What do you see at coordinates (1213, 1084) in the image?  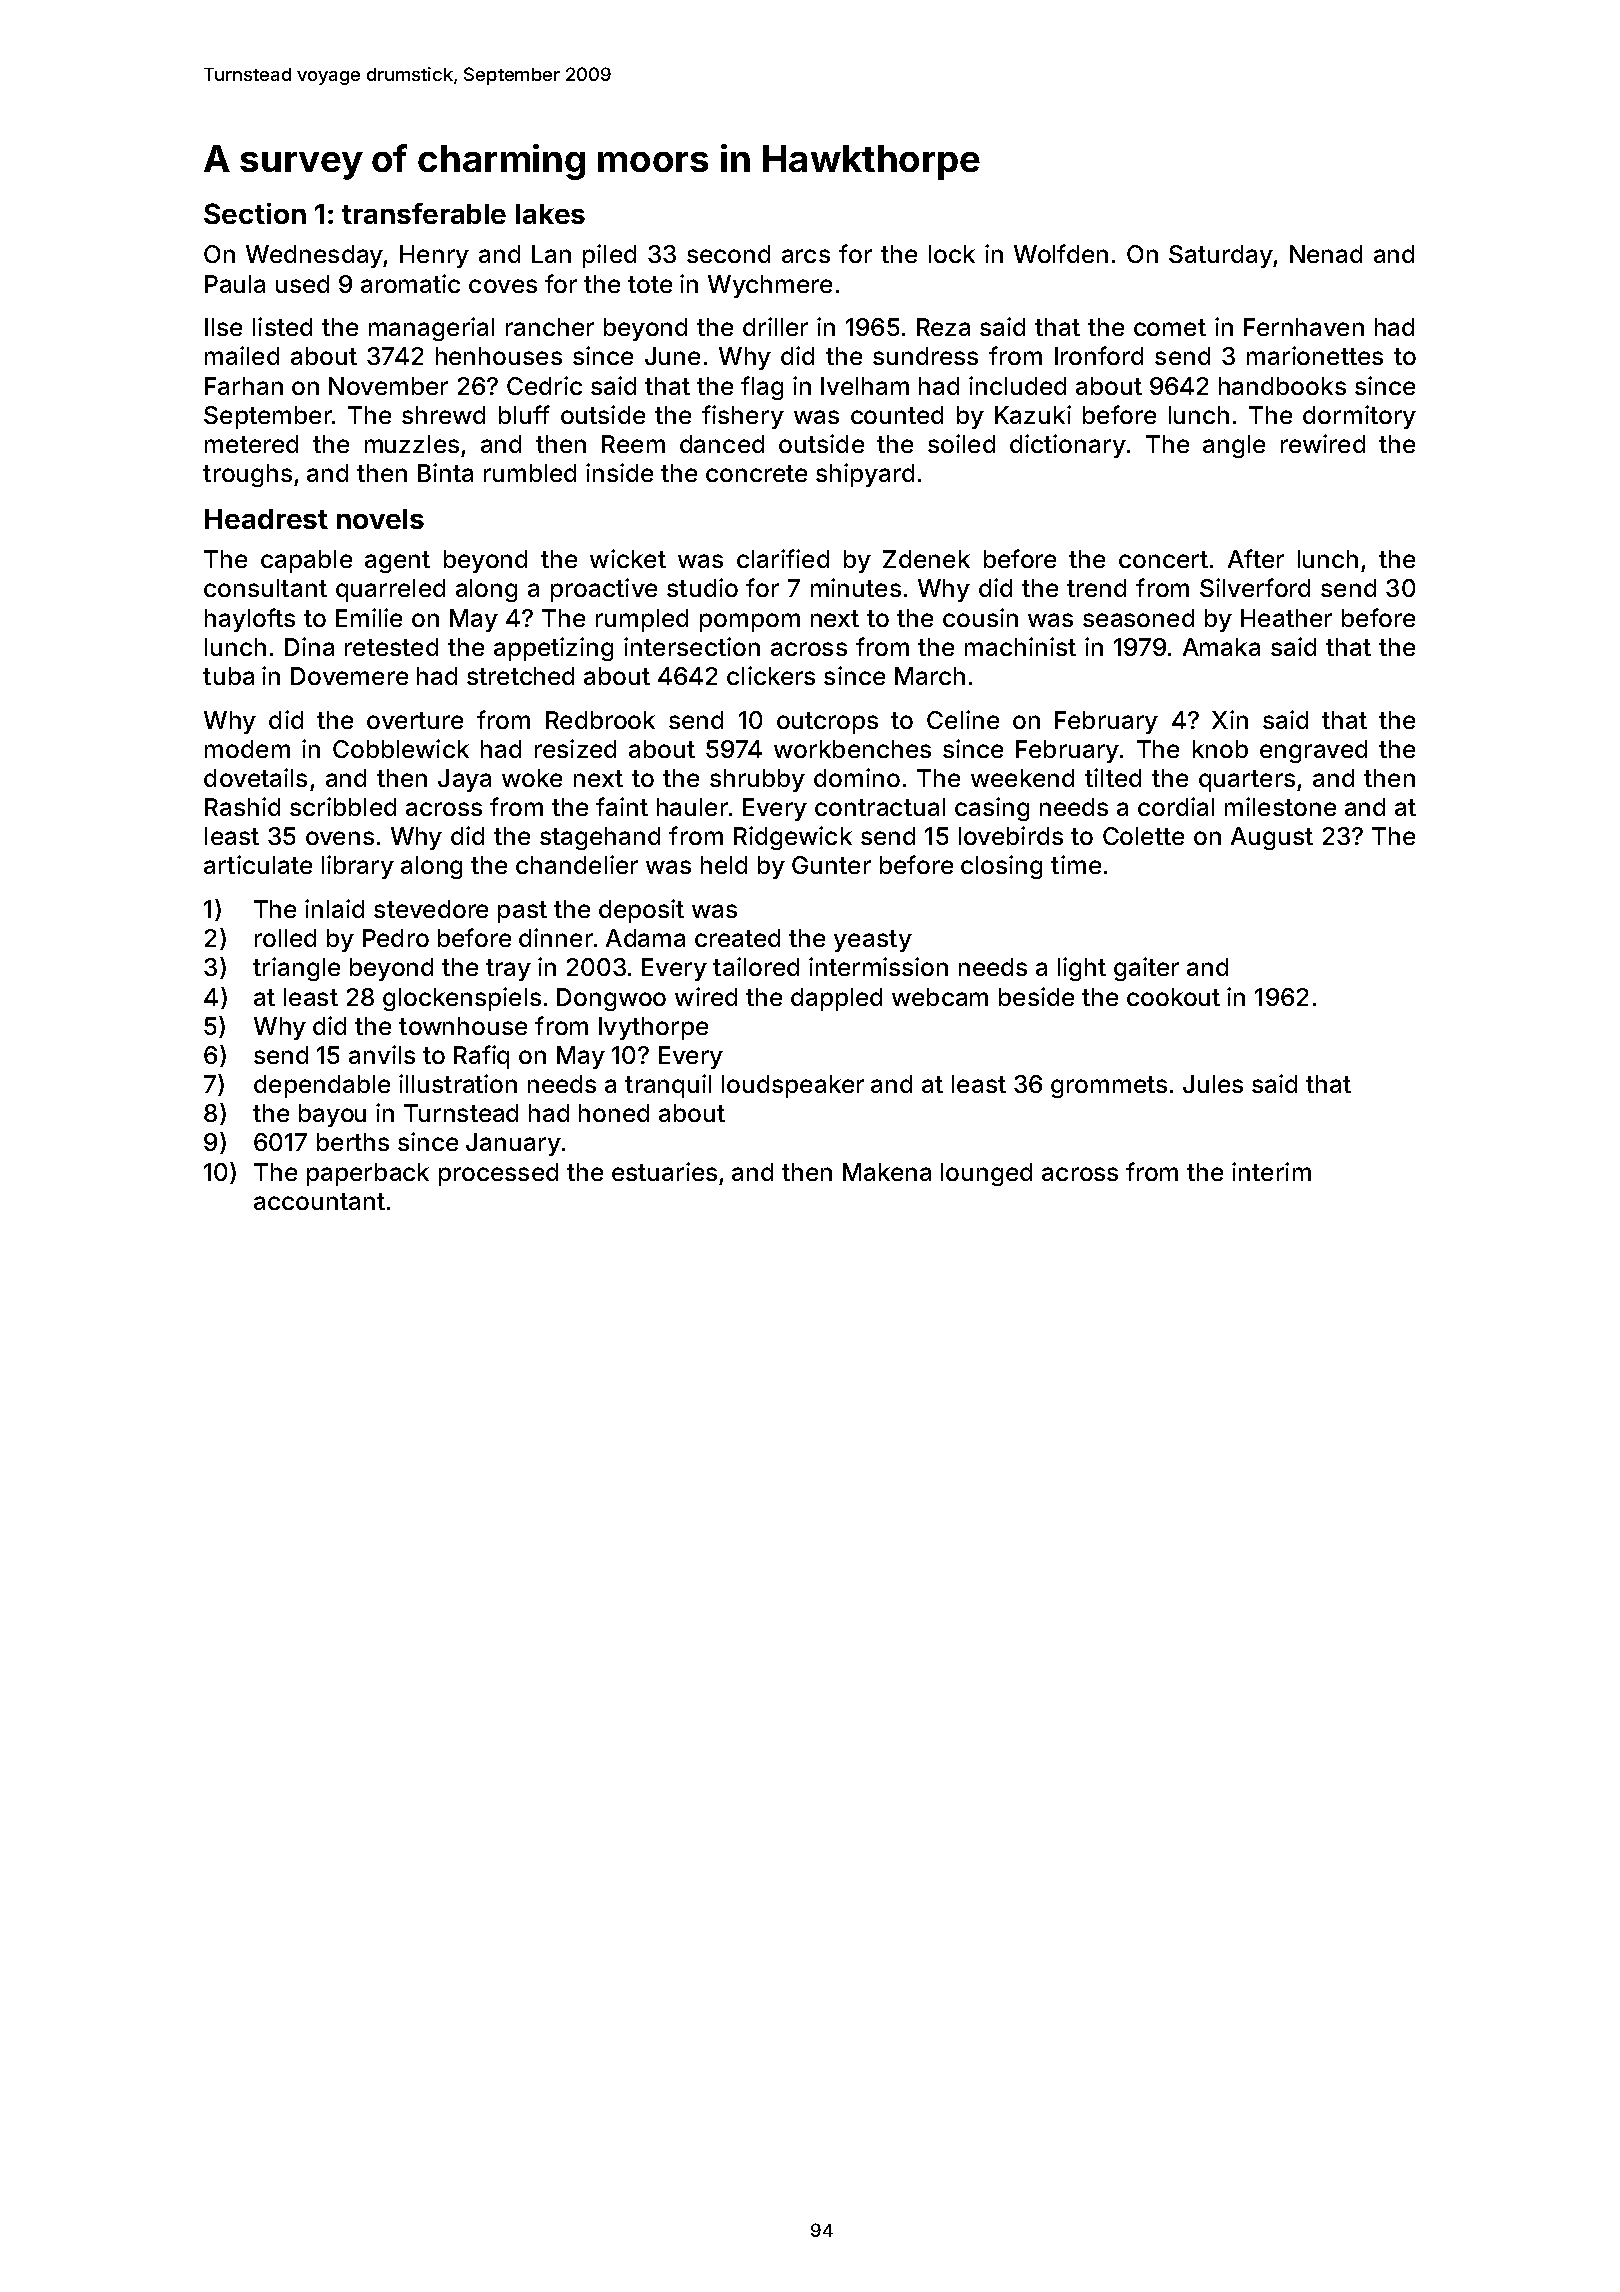 I see `Jules` at bounding box center [1213, 1084].
